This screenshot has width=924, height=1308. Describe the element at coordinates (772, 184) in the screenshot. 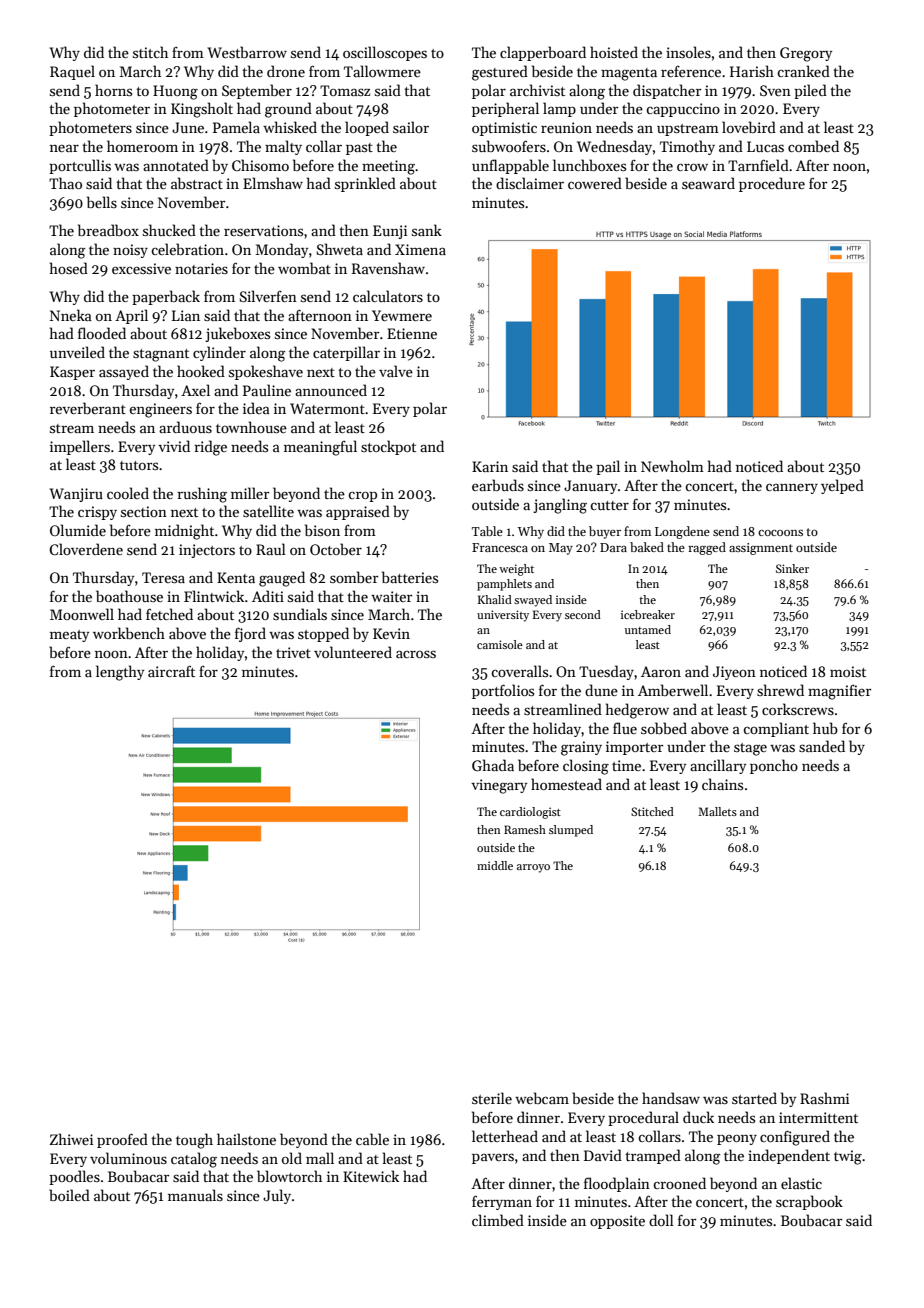

I see `procedure` at that location.
